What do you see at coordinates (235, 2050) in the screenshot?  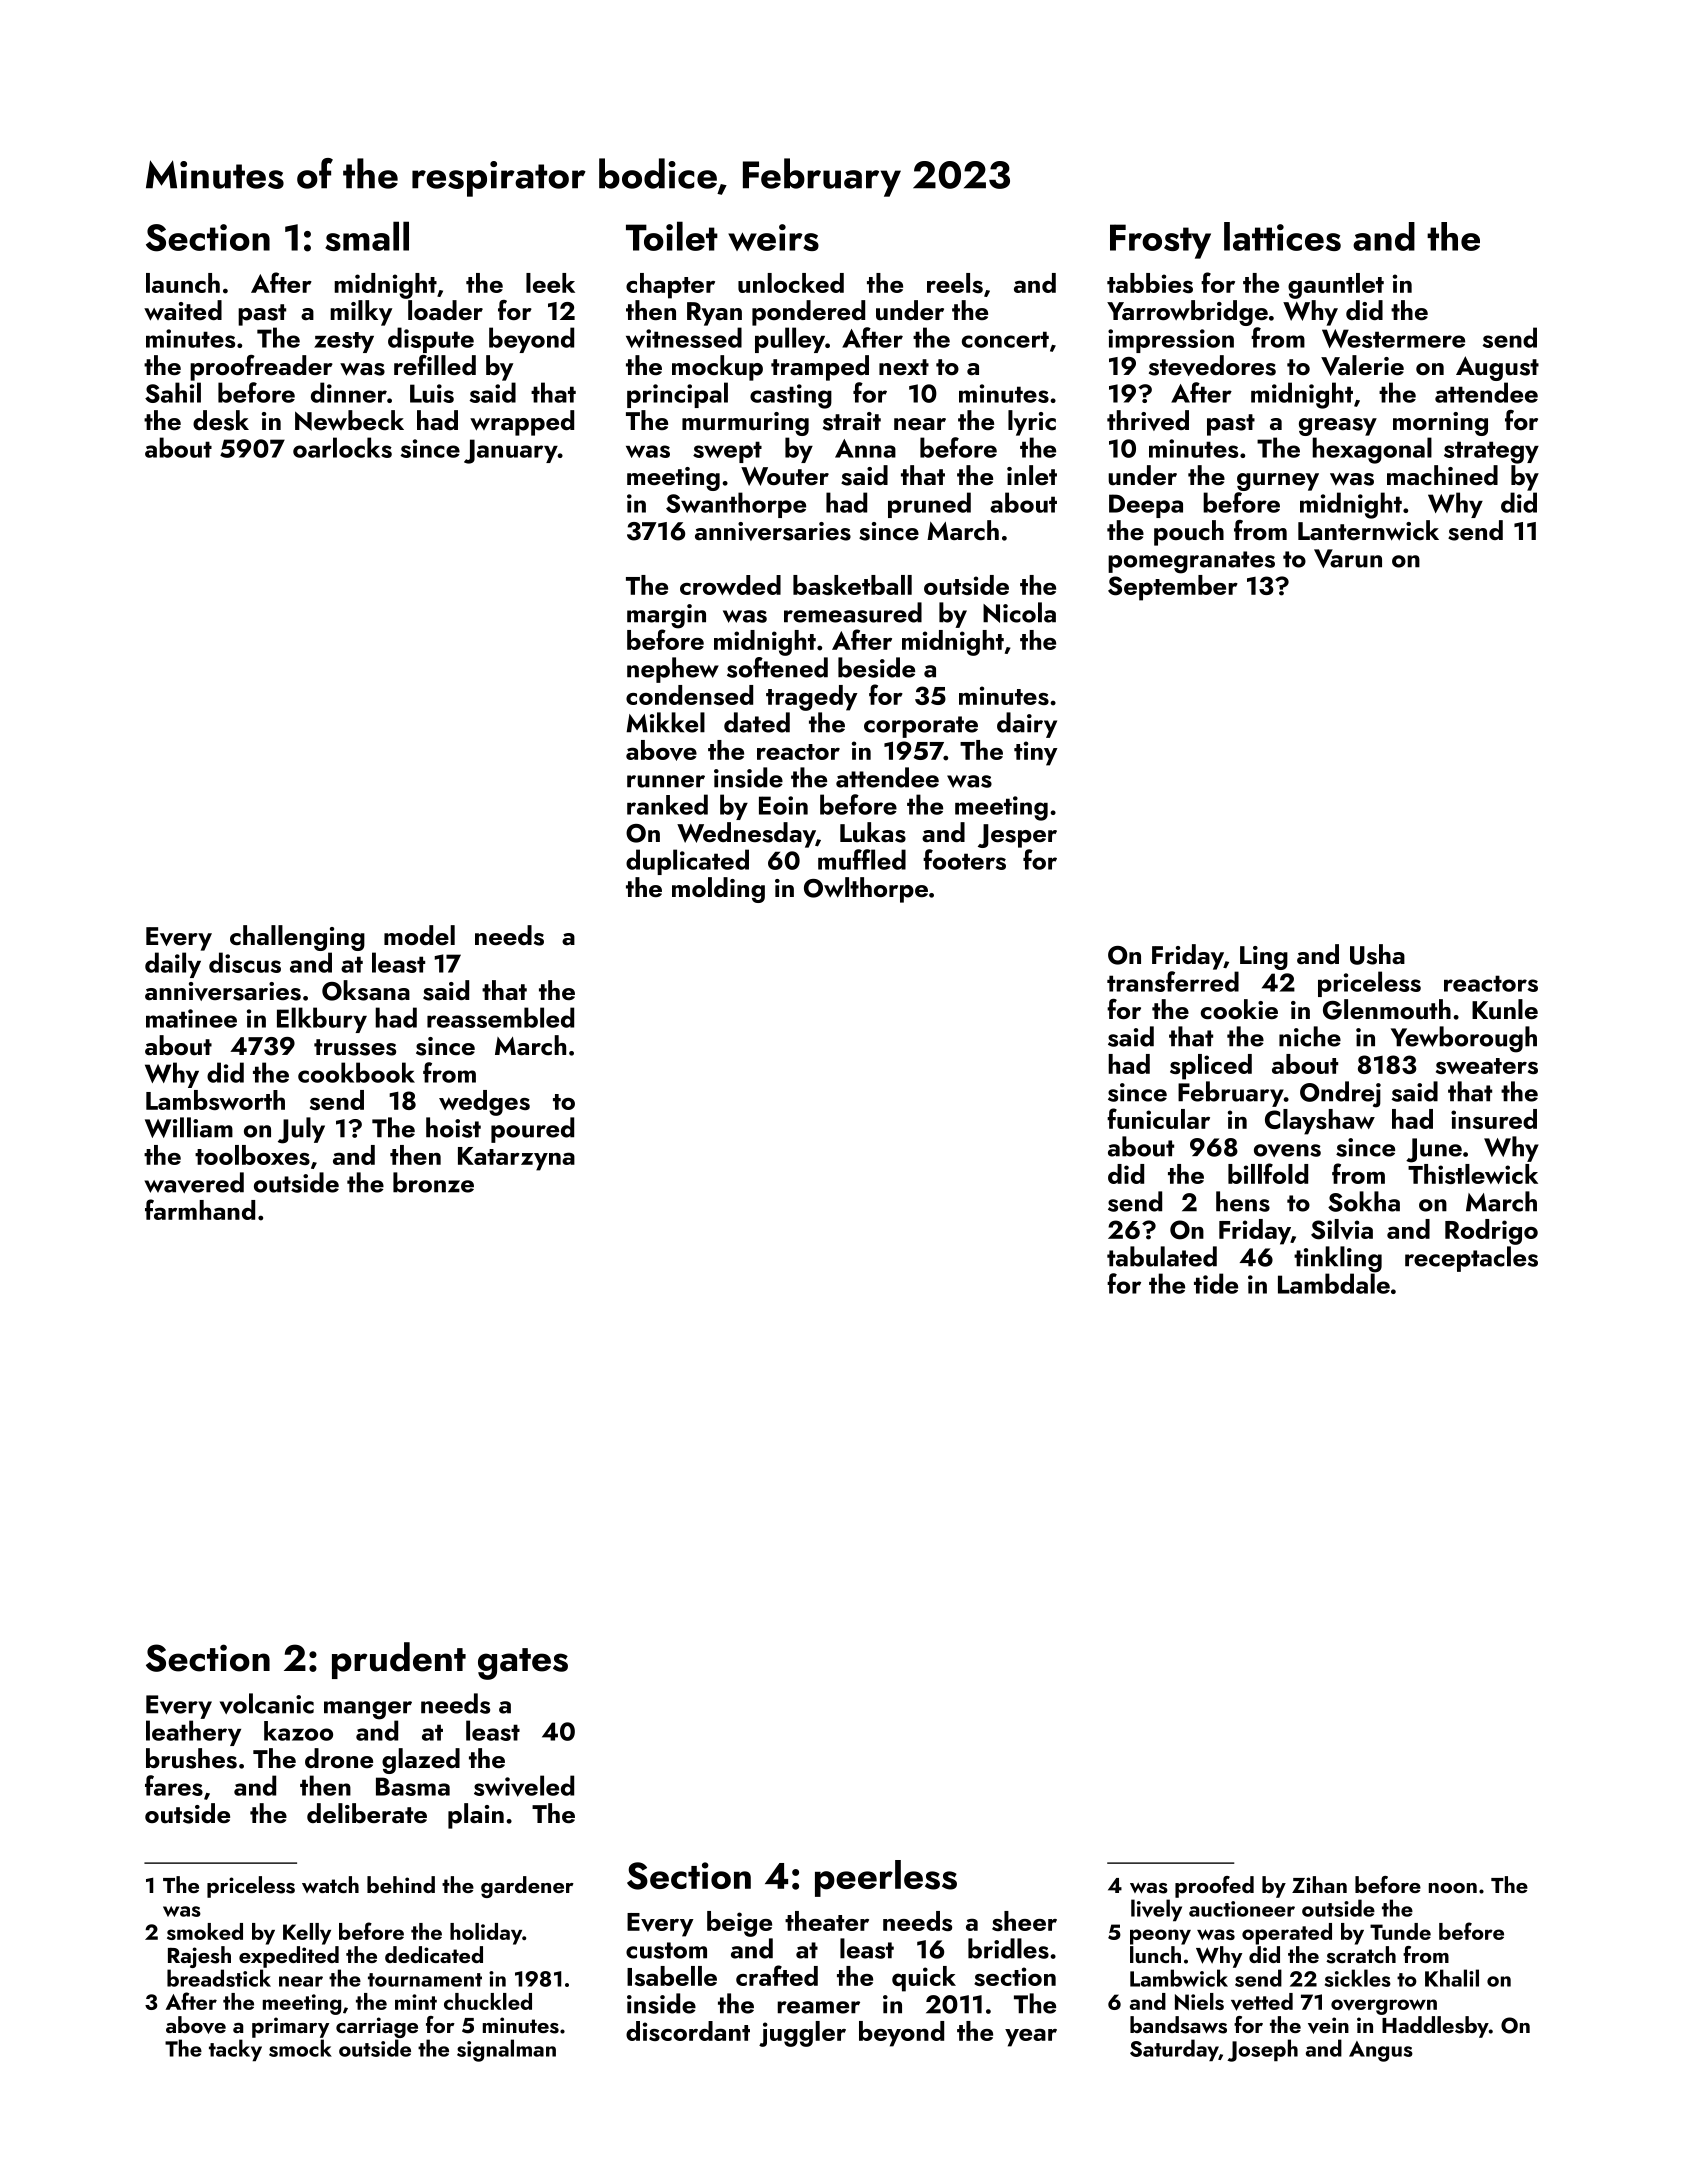 I see `tacky` at bounding box center [235, 2050].
